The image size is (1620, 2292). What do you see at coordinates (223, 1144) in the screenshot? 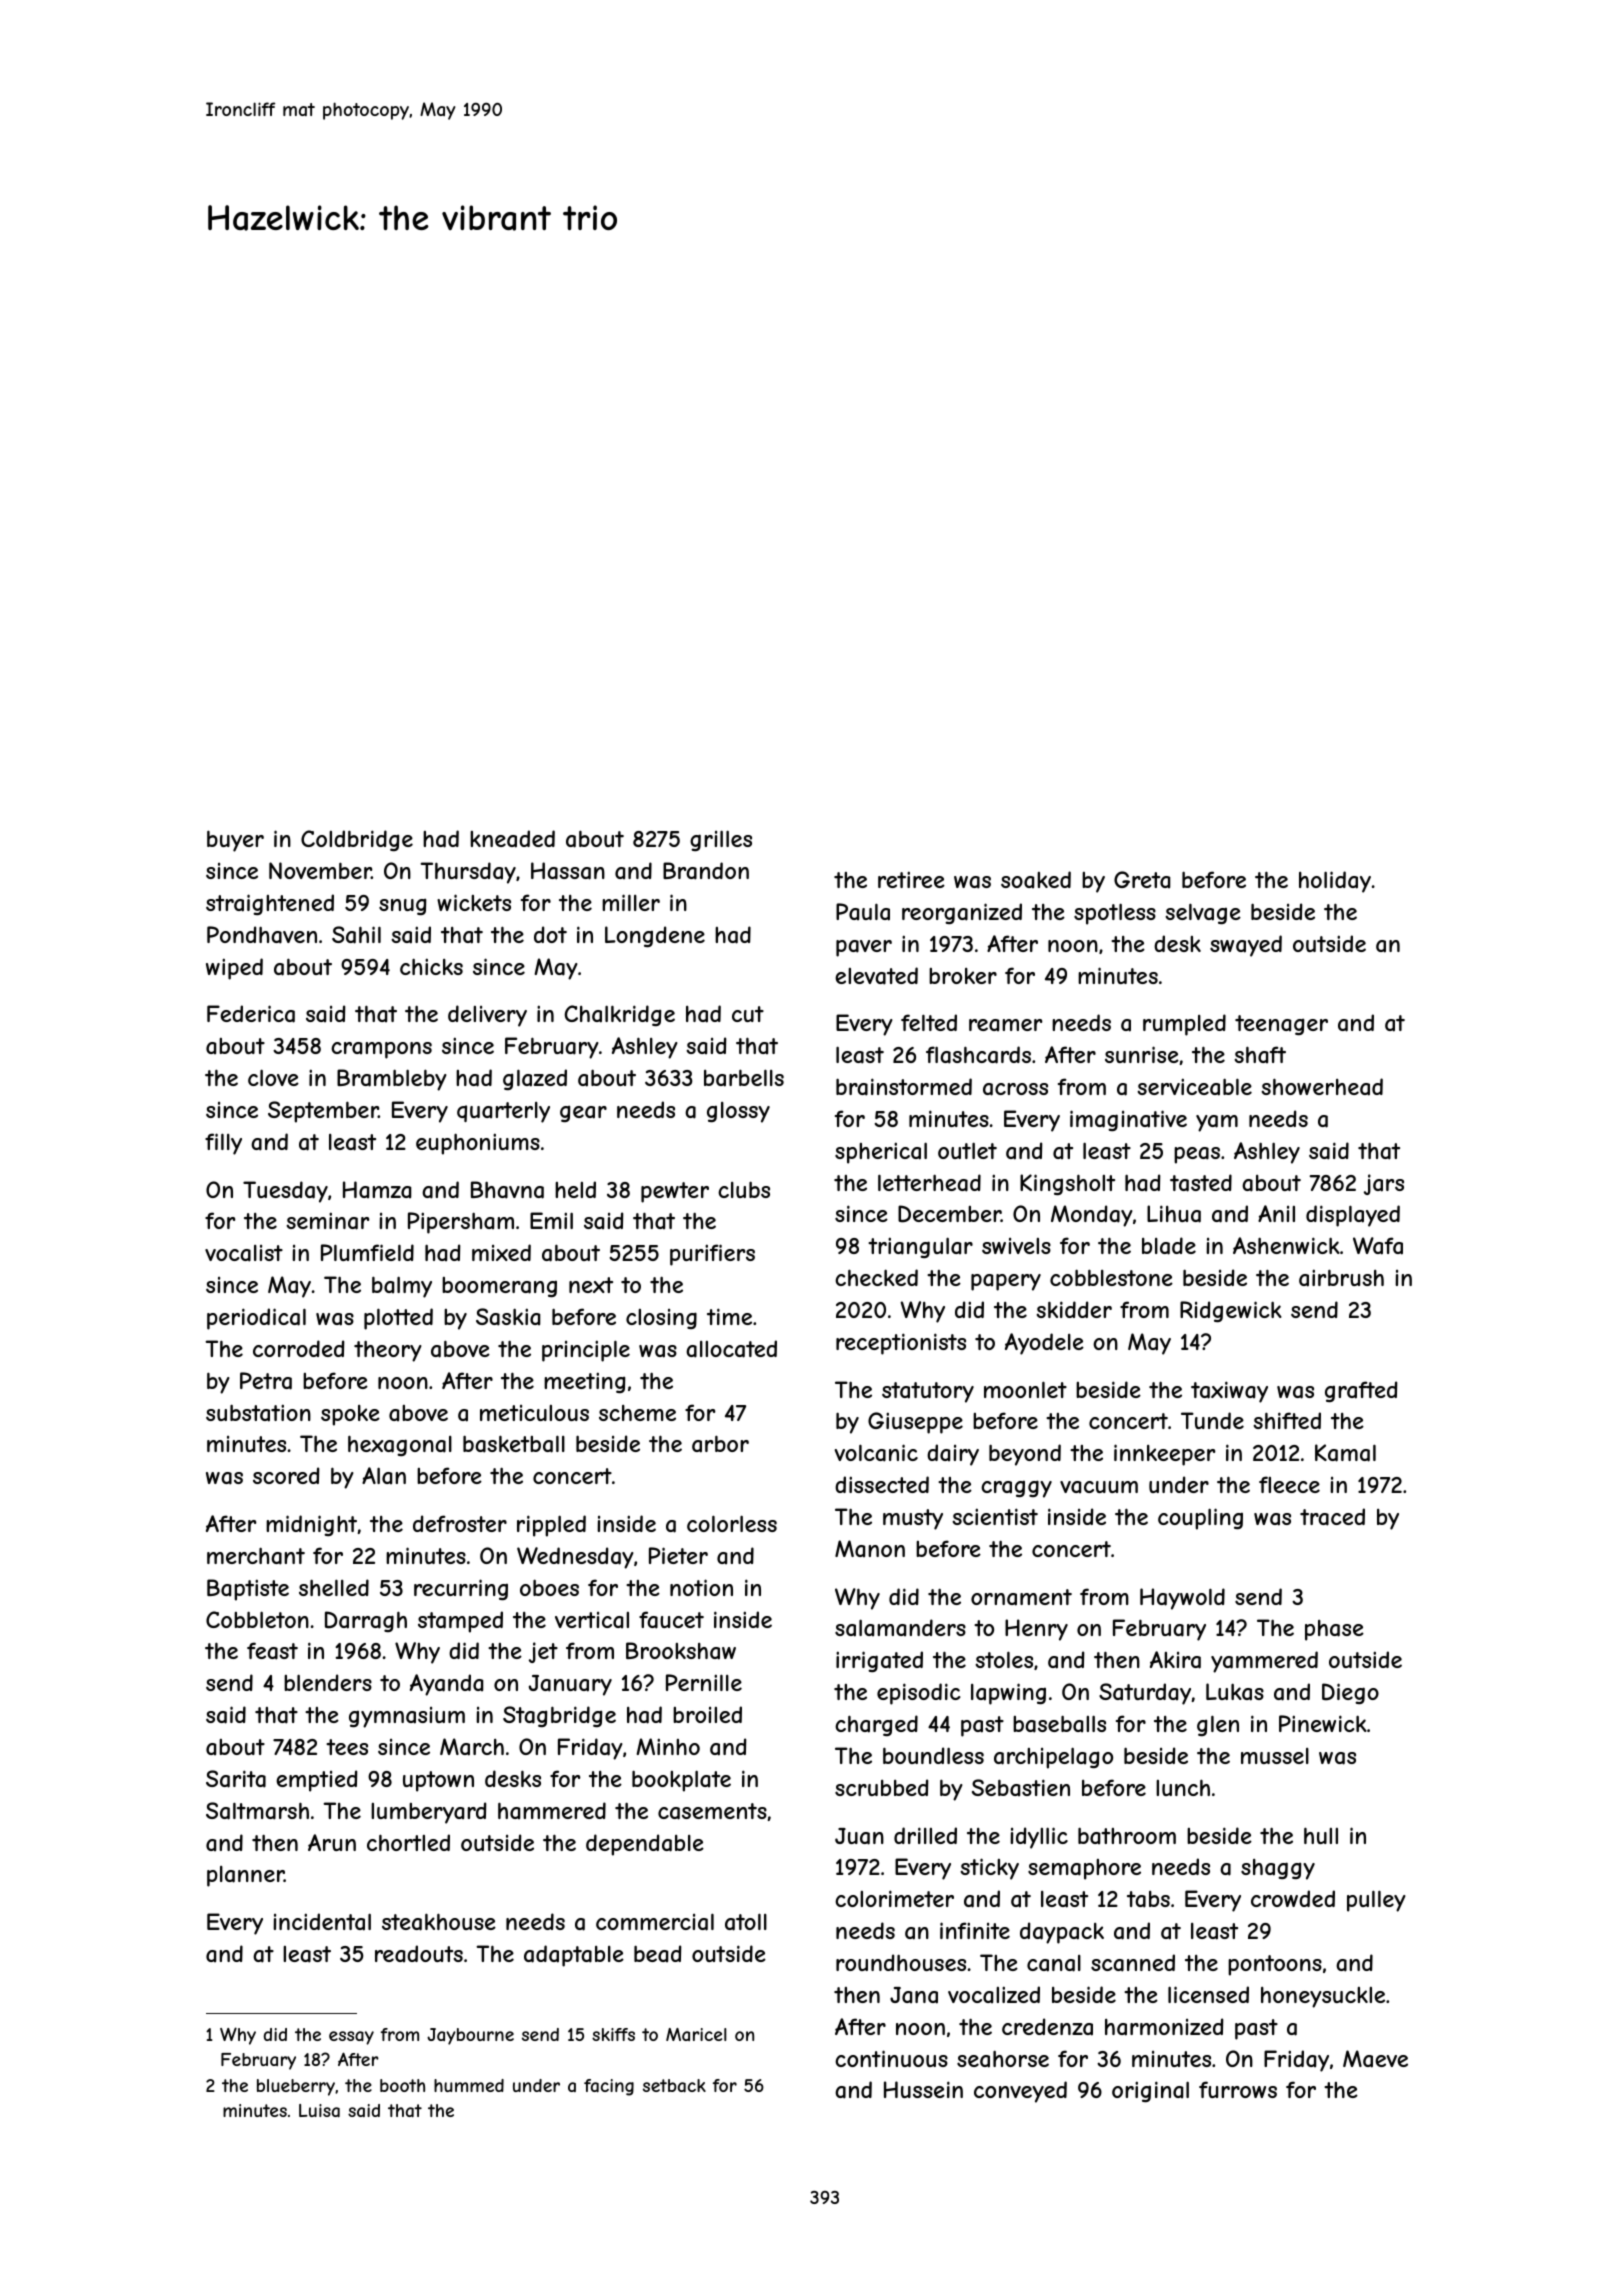
I see `filly` at bounding box center [223, 1144].
